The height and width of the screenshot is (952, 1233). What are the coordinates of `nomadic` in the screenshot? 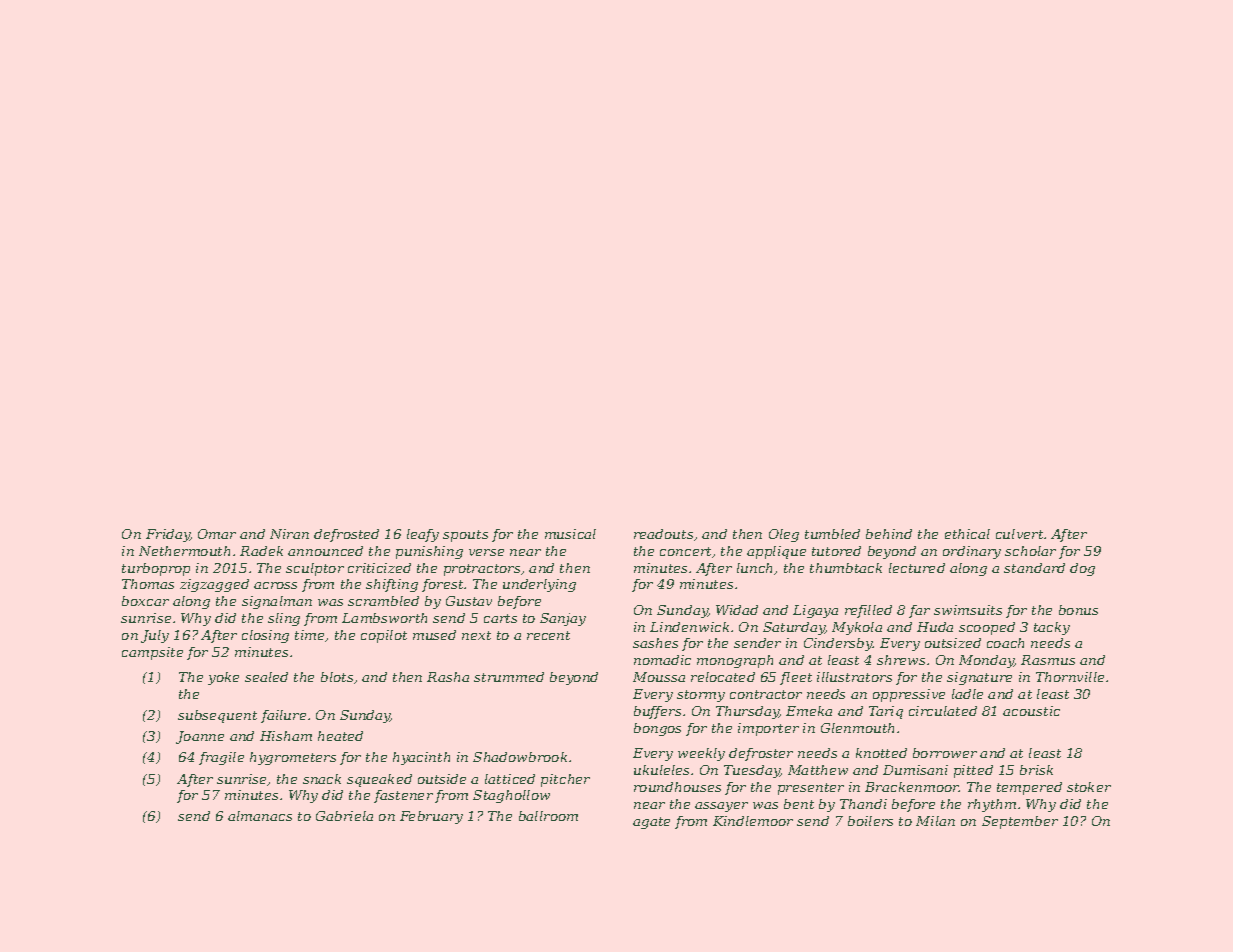 It's located at (662, 660).
